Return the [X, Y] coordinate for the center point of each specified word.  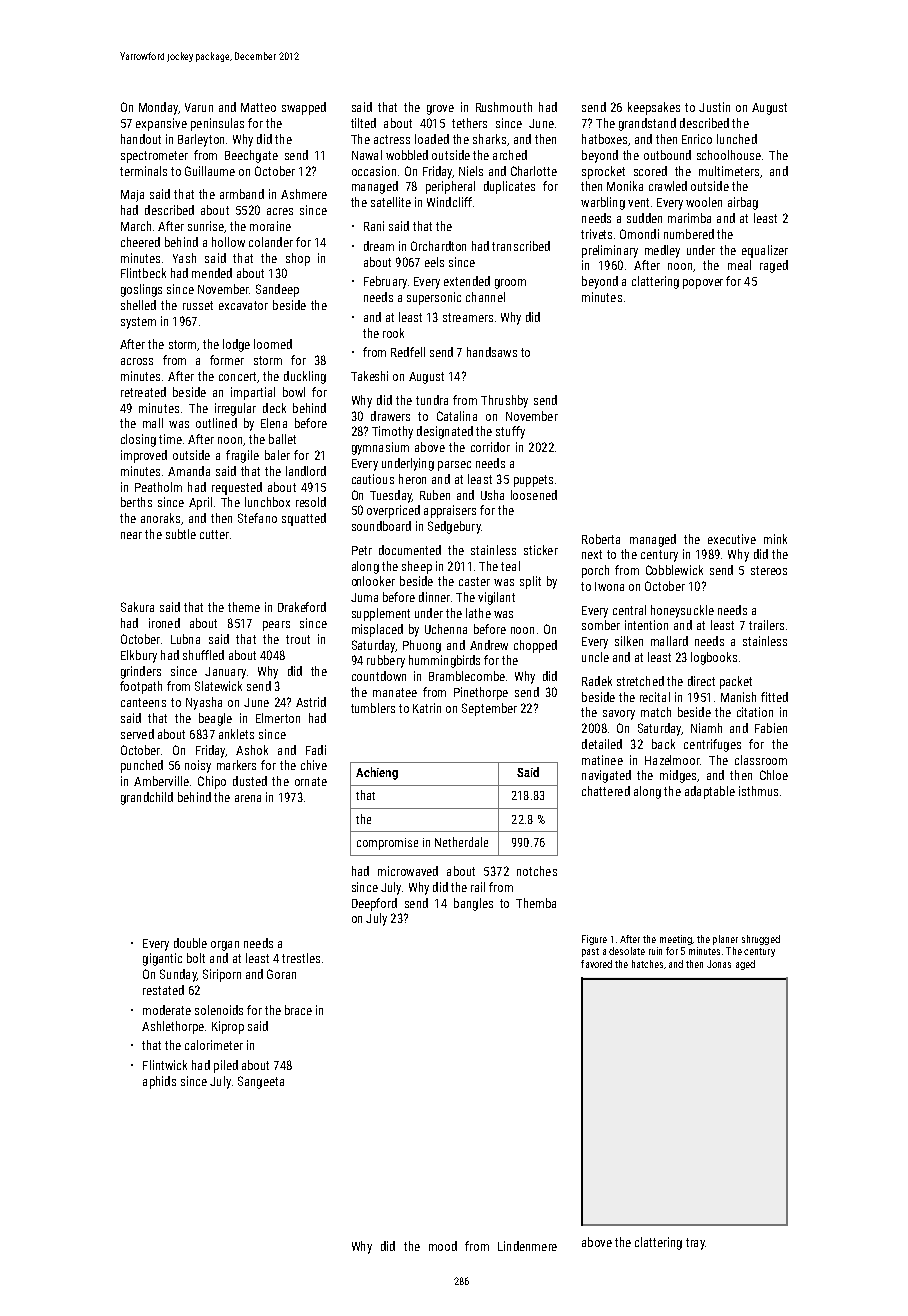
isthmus [758, 791]
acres [280, 211]
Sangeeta [261, 1082]
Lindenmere [527, 1246]
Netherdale [461, 842]
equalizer [765, 251]
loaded [432, 139]
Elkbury [139, 656]
